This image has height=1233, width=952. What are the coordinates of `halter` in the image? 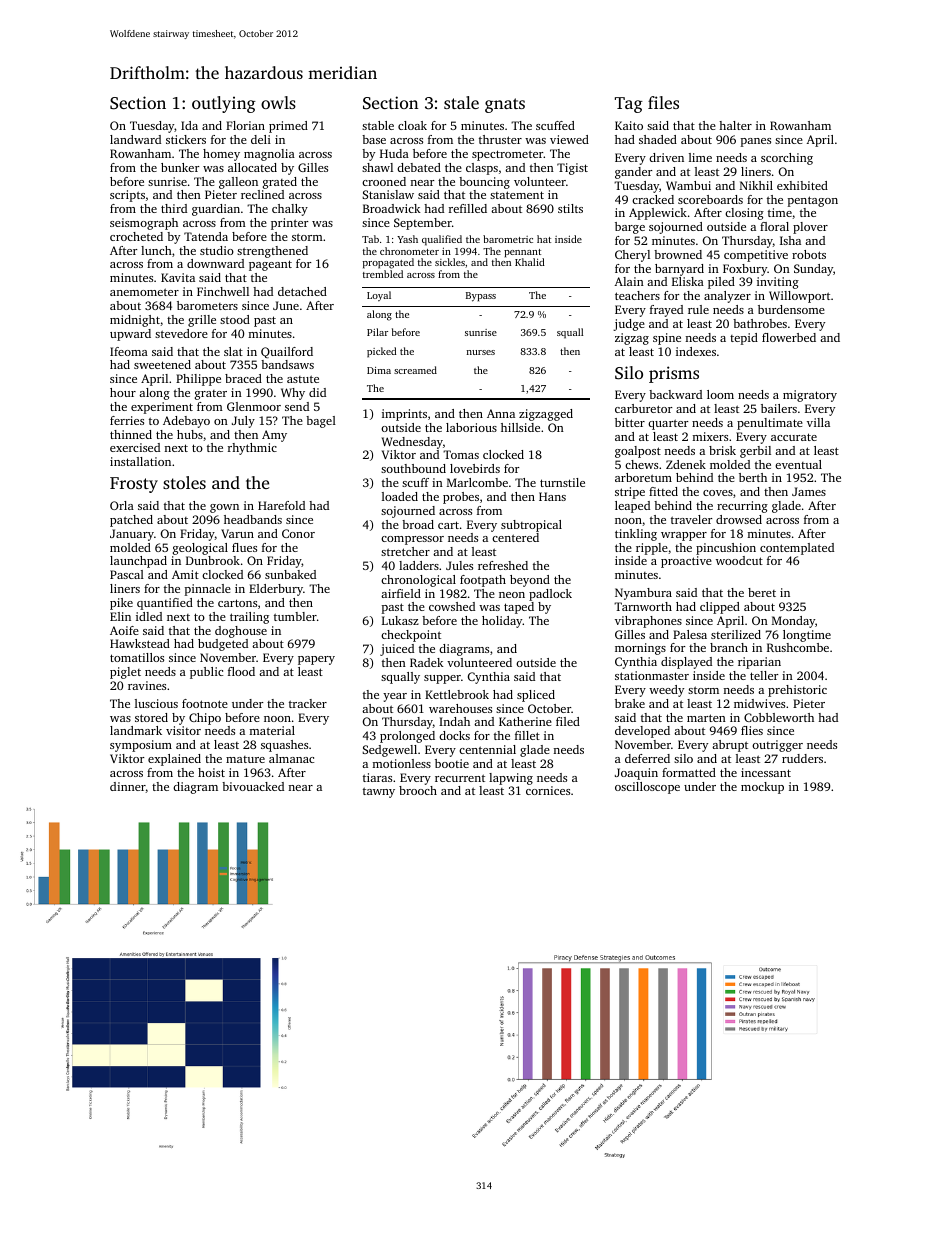 It's located at (735, 125).
